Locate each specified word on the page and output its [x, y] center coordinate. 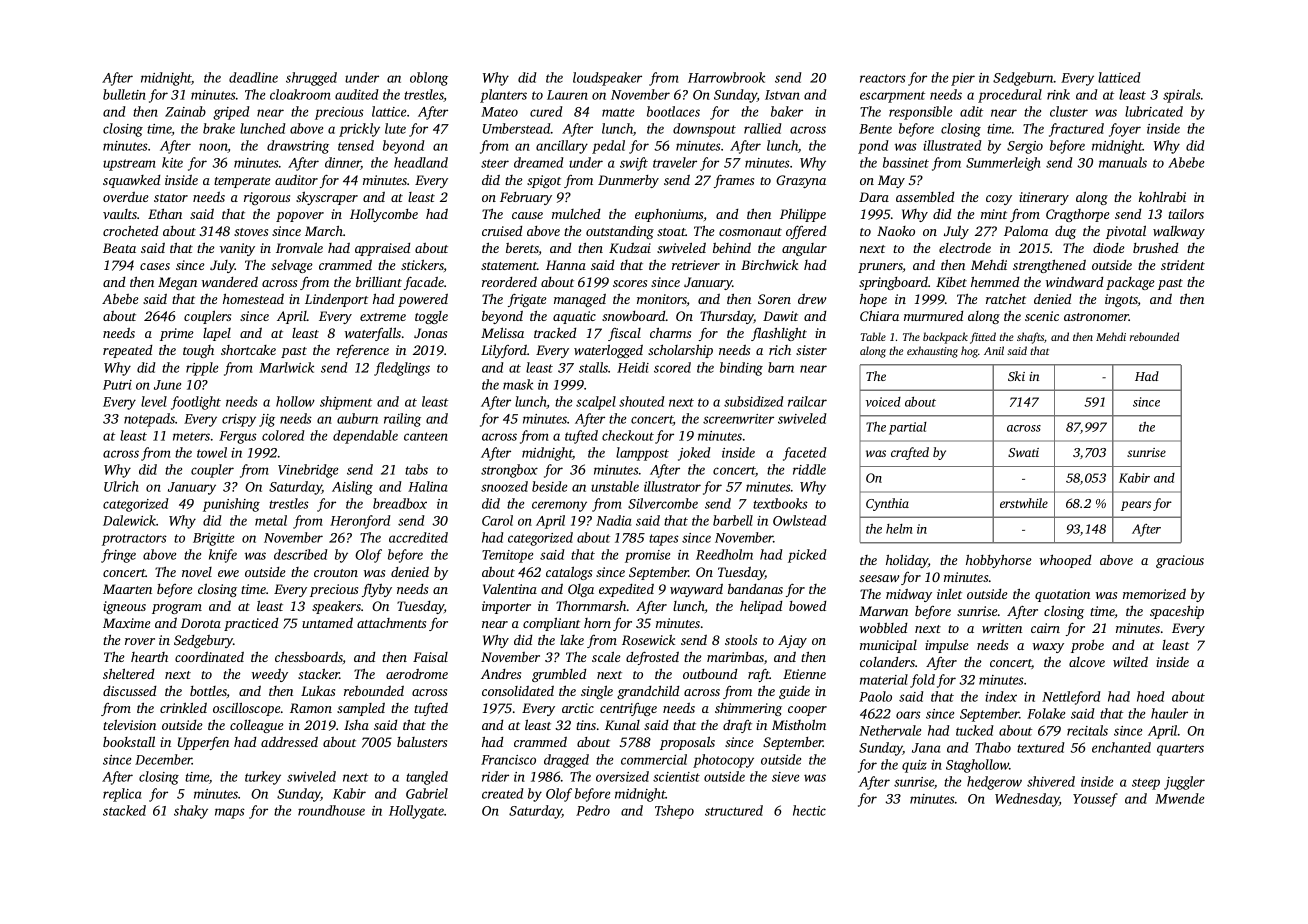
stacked [124, 810]
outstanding [620, 232]
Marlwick [286, 367]
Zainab [185, 111]
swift [634, 164]
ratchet [1006, 298]
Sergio [1025, 147]
